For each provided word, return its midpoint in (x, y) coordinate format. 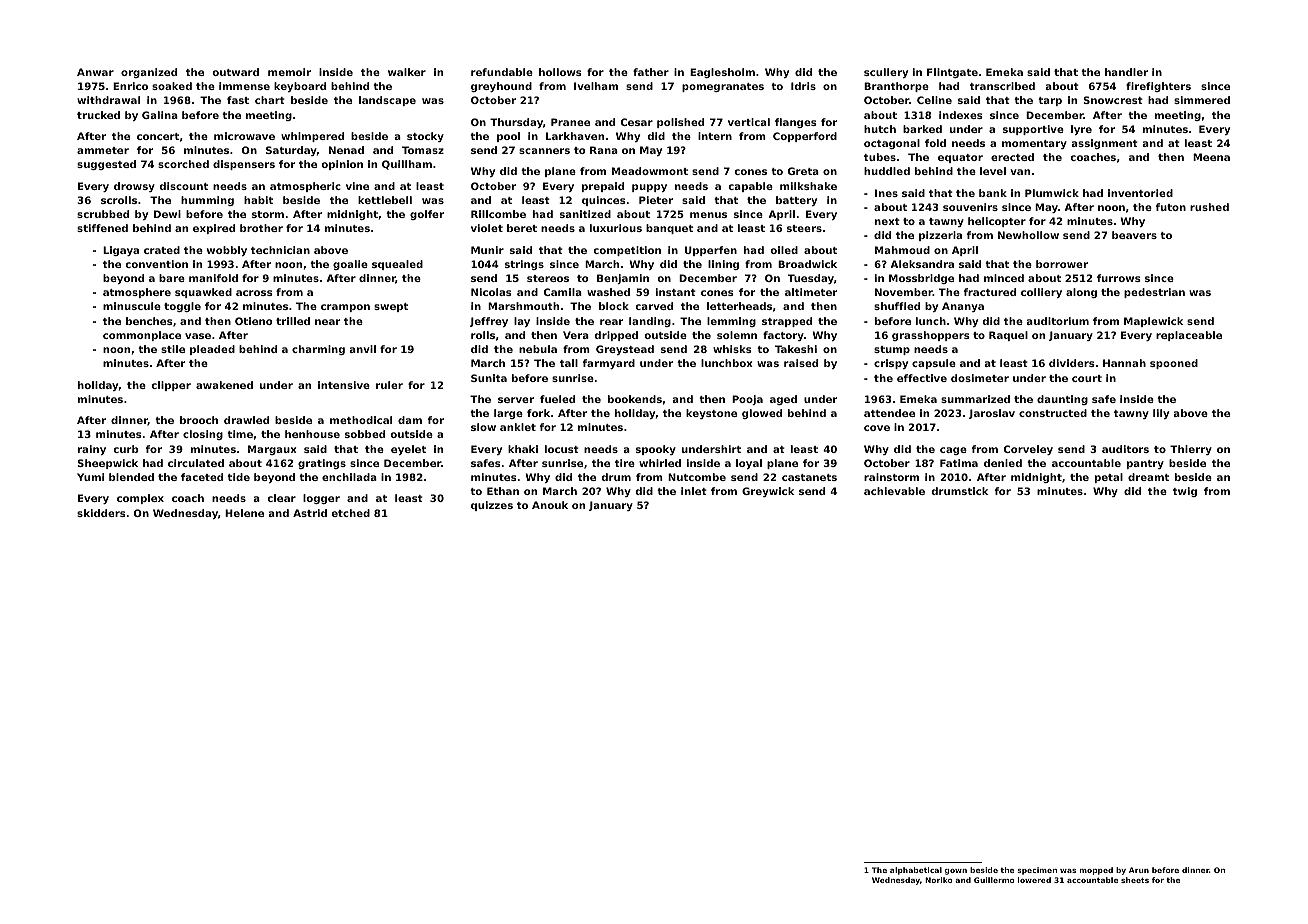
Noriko (939, 880)
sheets (1135, 880)
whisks (732, 349)
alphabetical (916, 871)
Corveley (1028, 450)
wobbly (227, 251)
